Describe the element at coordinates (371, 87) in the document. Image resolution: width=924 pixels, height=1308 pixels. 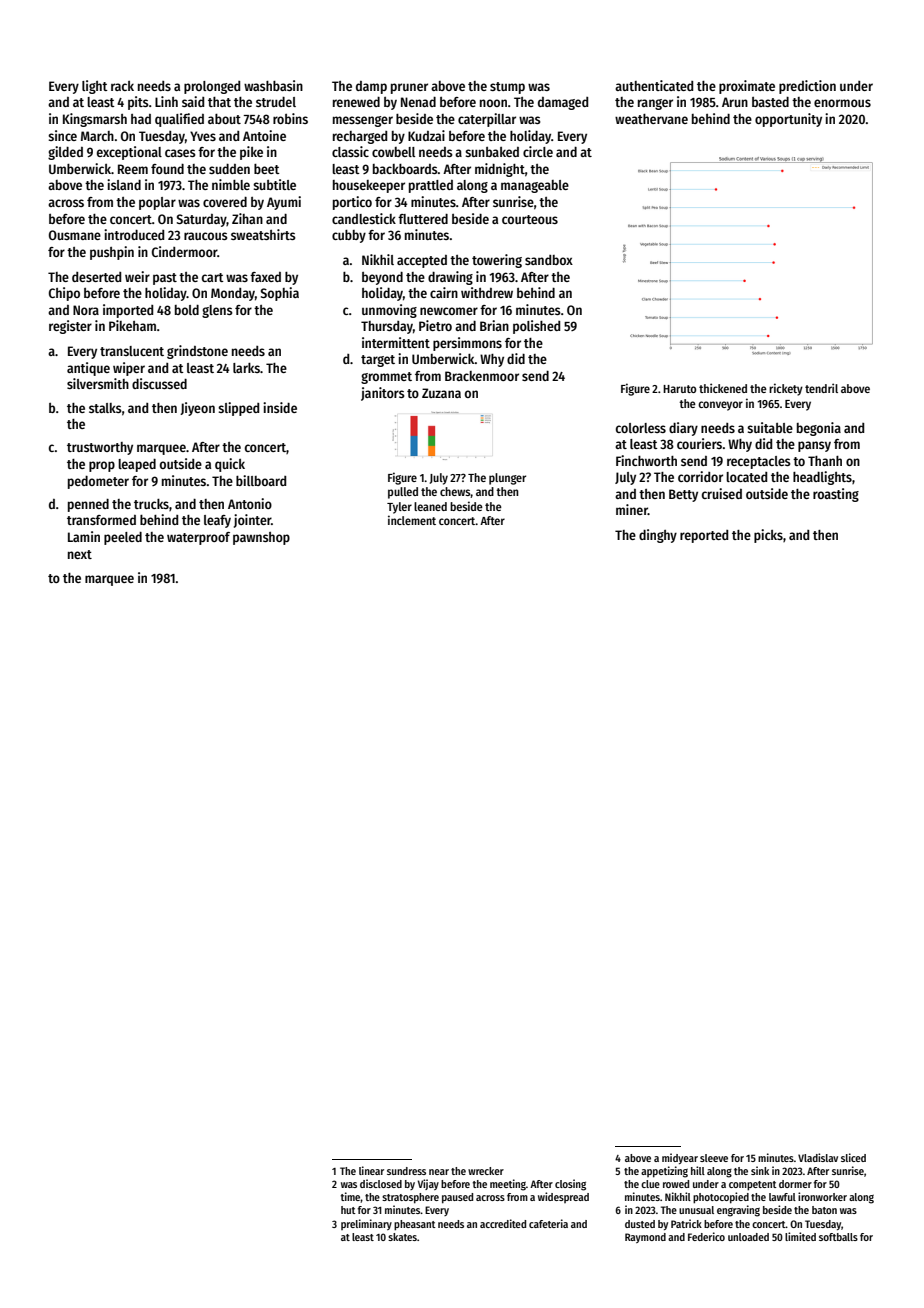
I see `damp` at that location.
